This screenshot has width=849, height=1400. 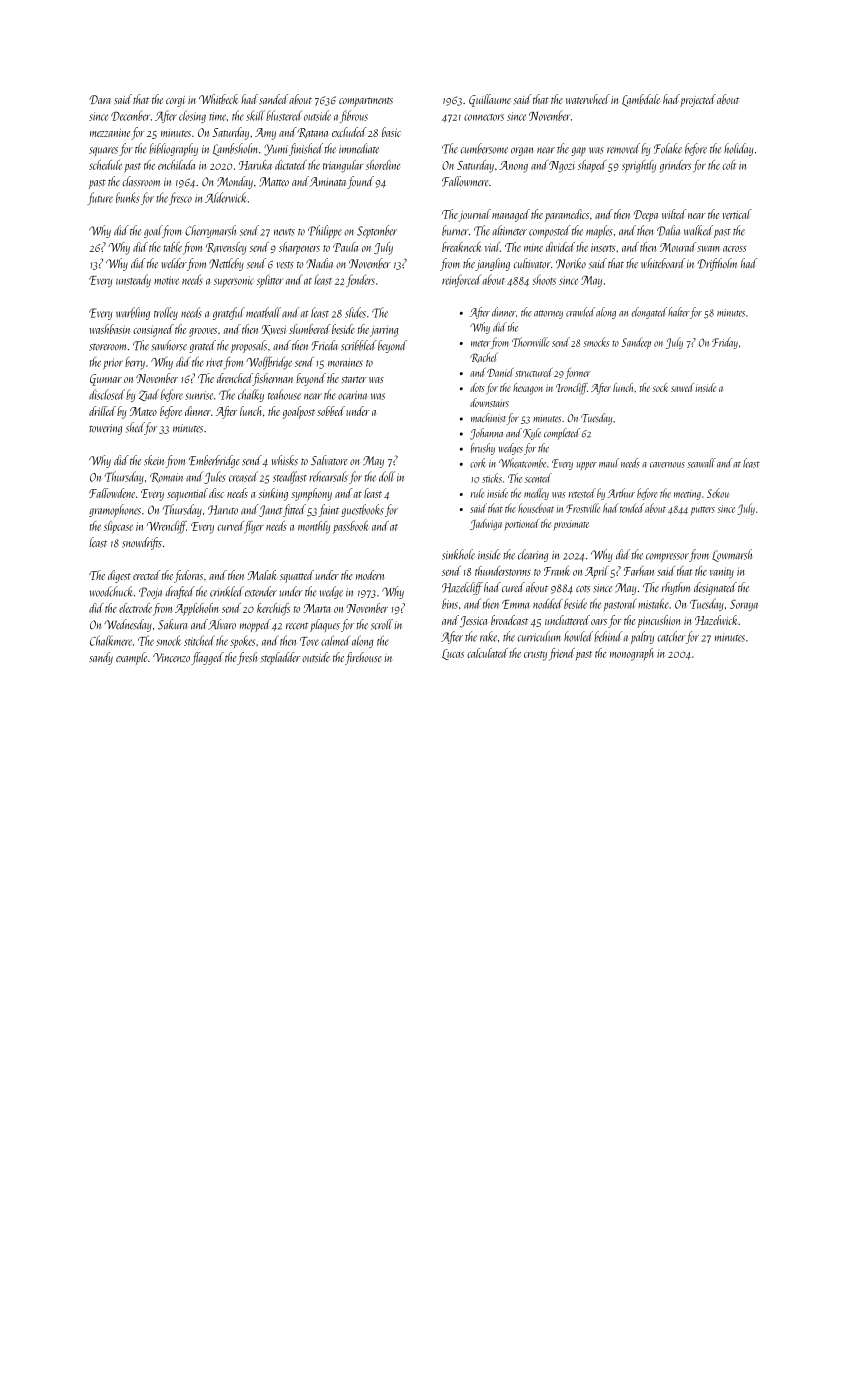 I want to click on corgi, so click(x=175, y=101).
